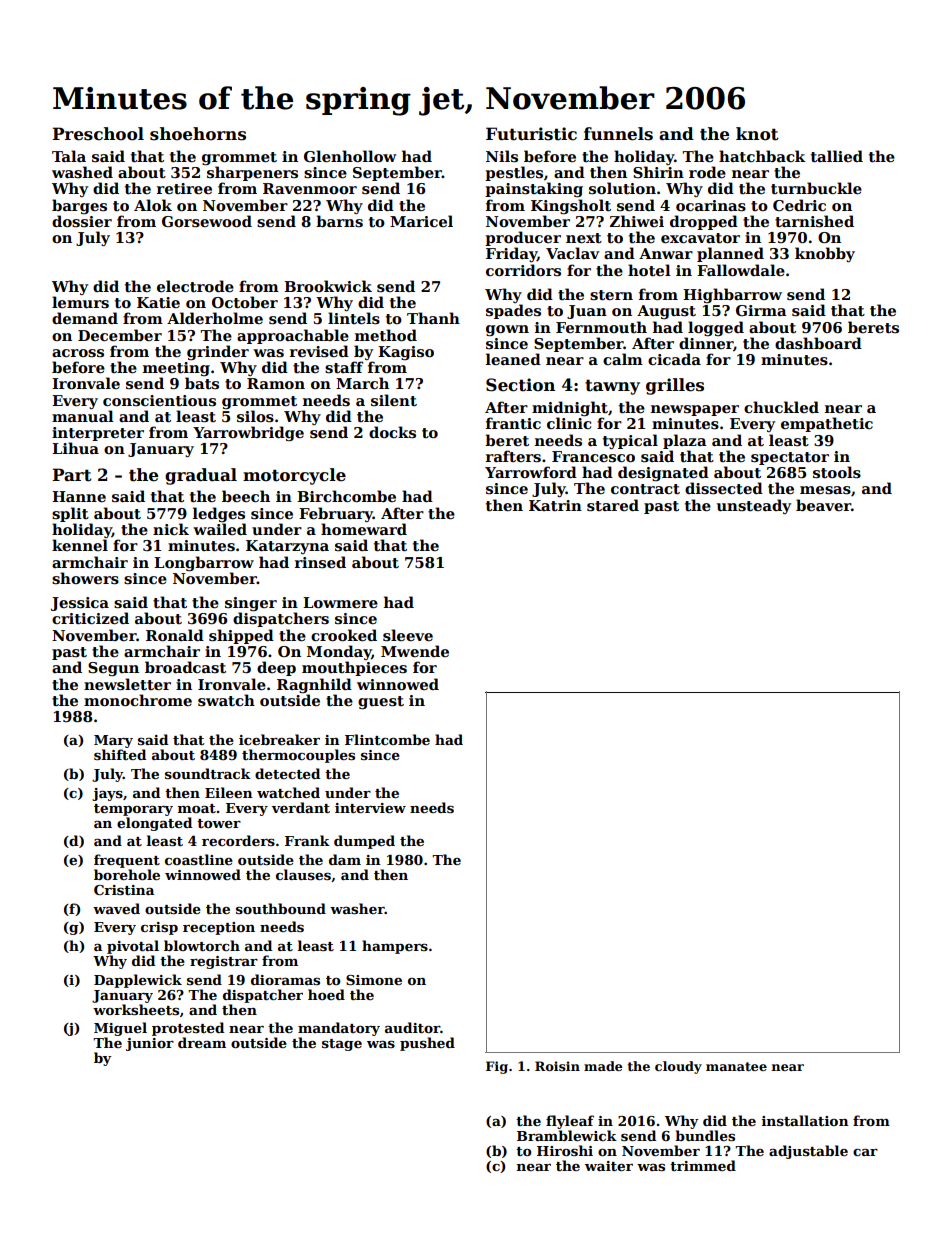 The width and height of the image is (952, 1233). Describe the element at coordinates (618, 134) in the image. I see `funnels` at that location.
